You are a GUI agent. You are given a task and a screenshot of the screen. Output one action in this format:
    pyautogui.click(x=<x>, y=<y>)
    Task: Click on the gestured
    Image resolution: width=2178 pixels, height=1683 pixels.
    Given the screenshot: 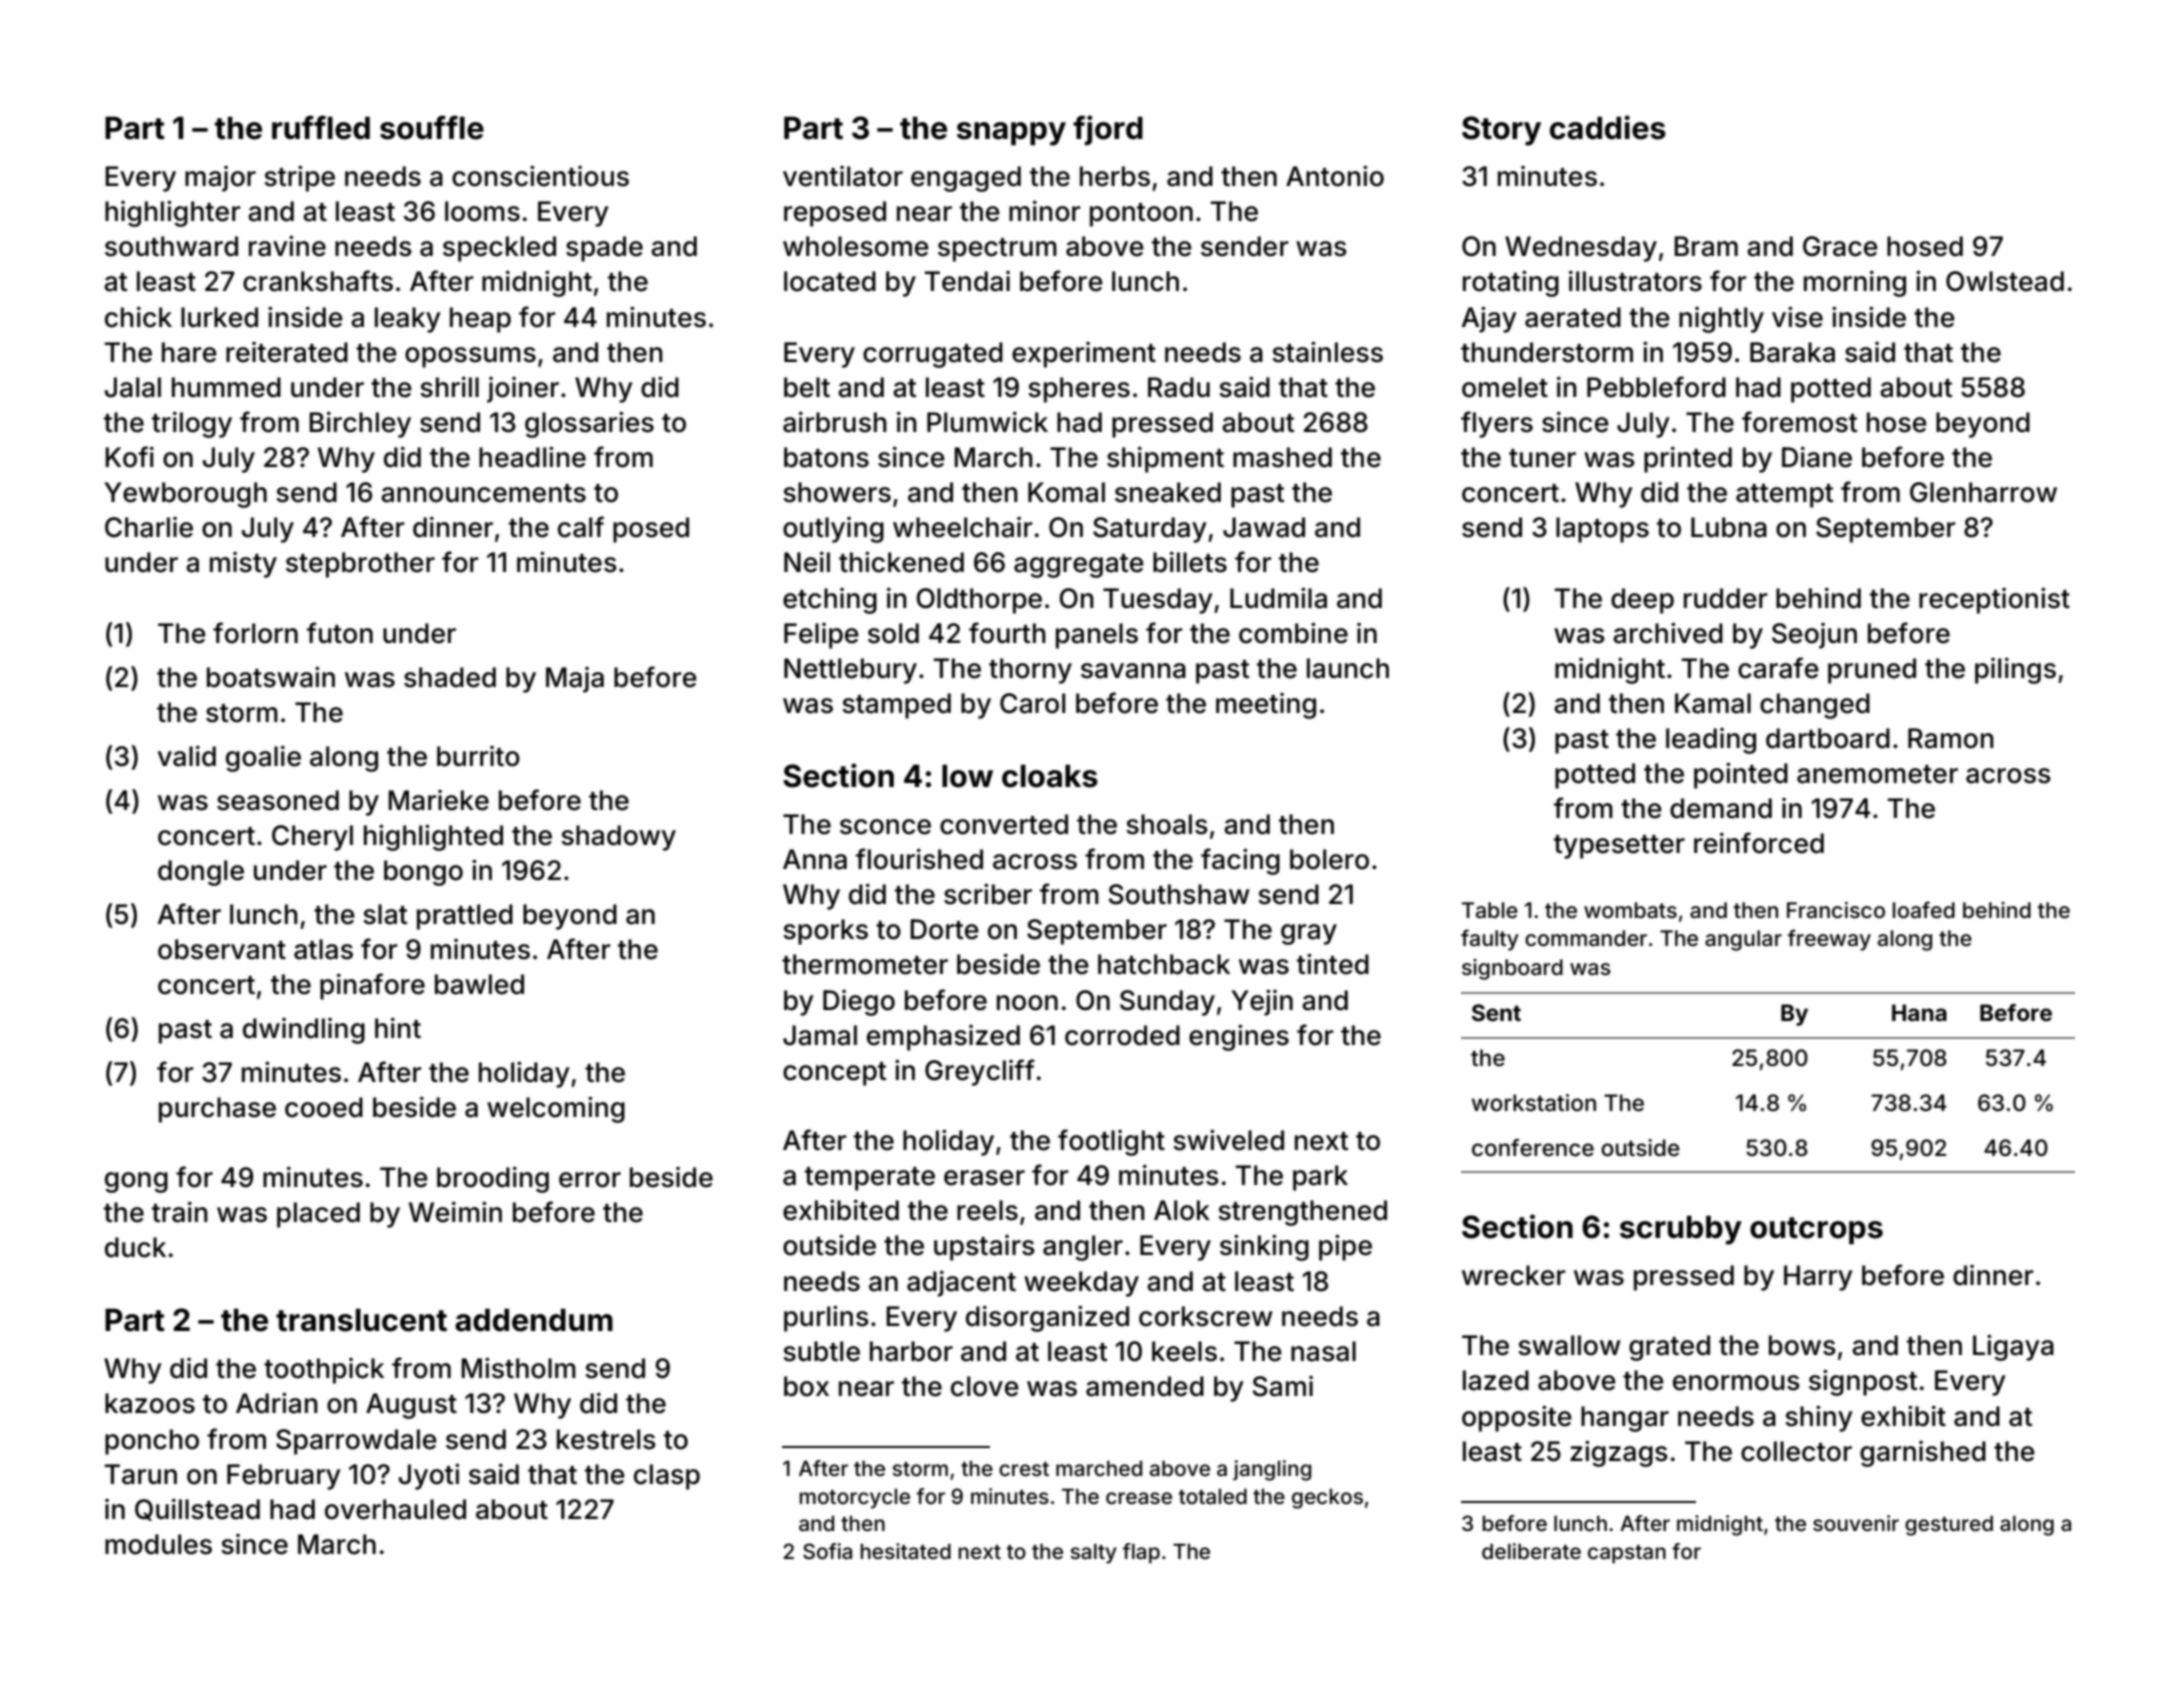 What is the action you would take?
    pyautogui.click(x=1949, y=1526)
